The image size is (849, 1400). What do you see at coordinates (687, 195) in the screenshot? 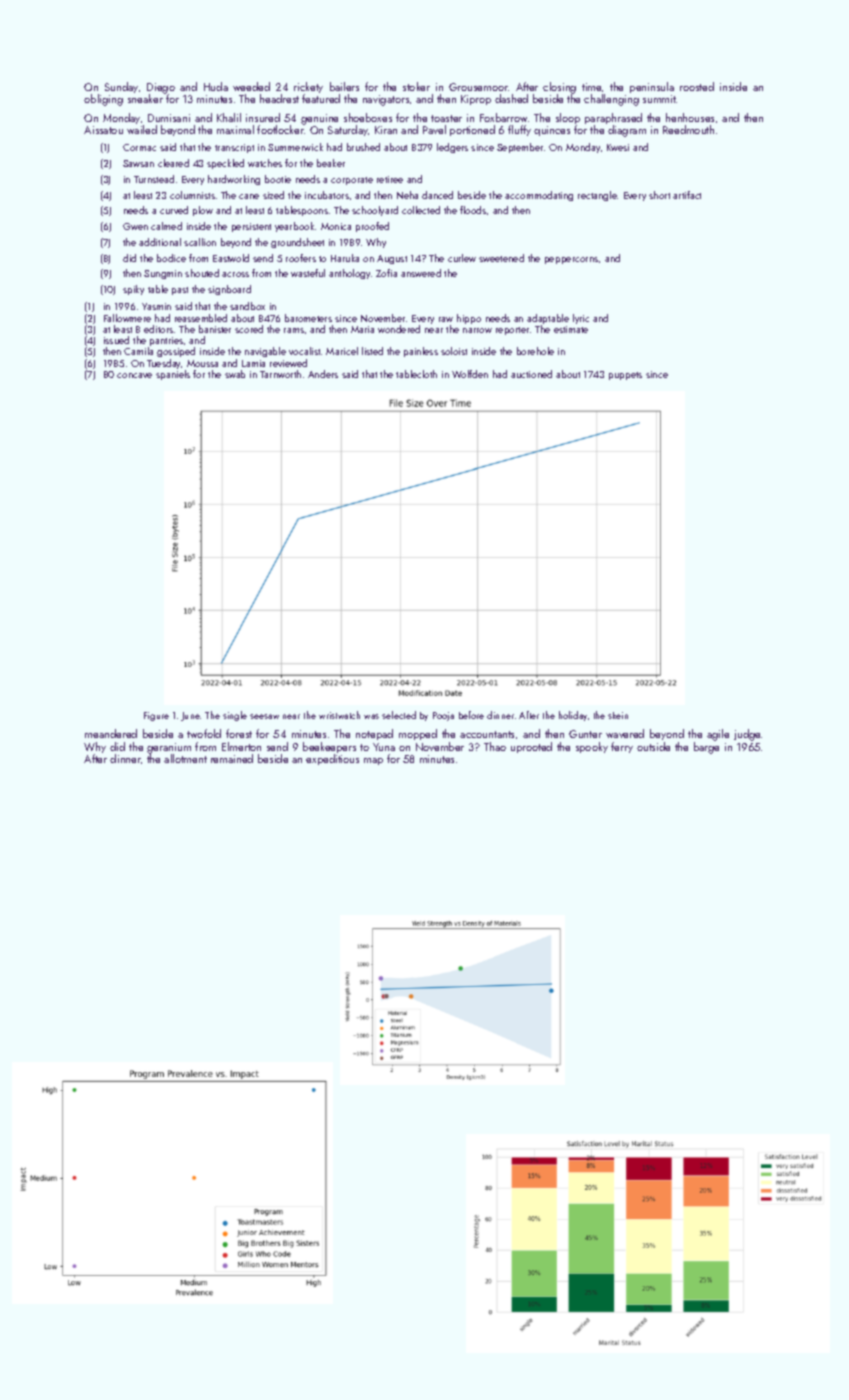
I see `artifact` at bounding box center [687, 195].
